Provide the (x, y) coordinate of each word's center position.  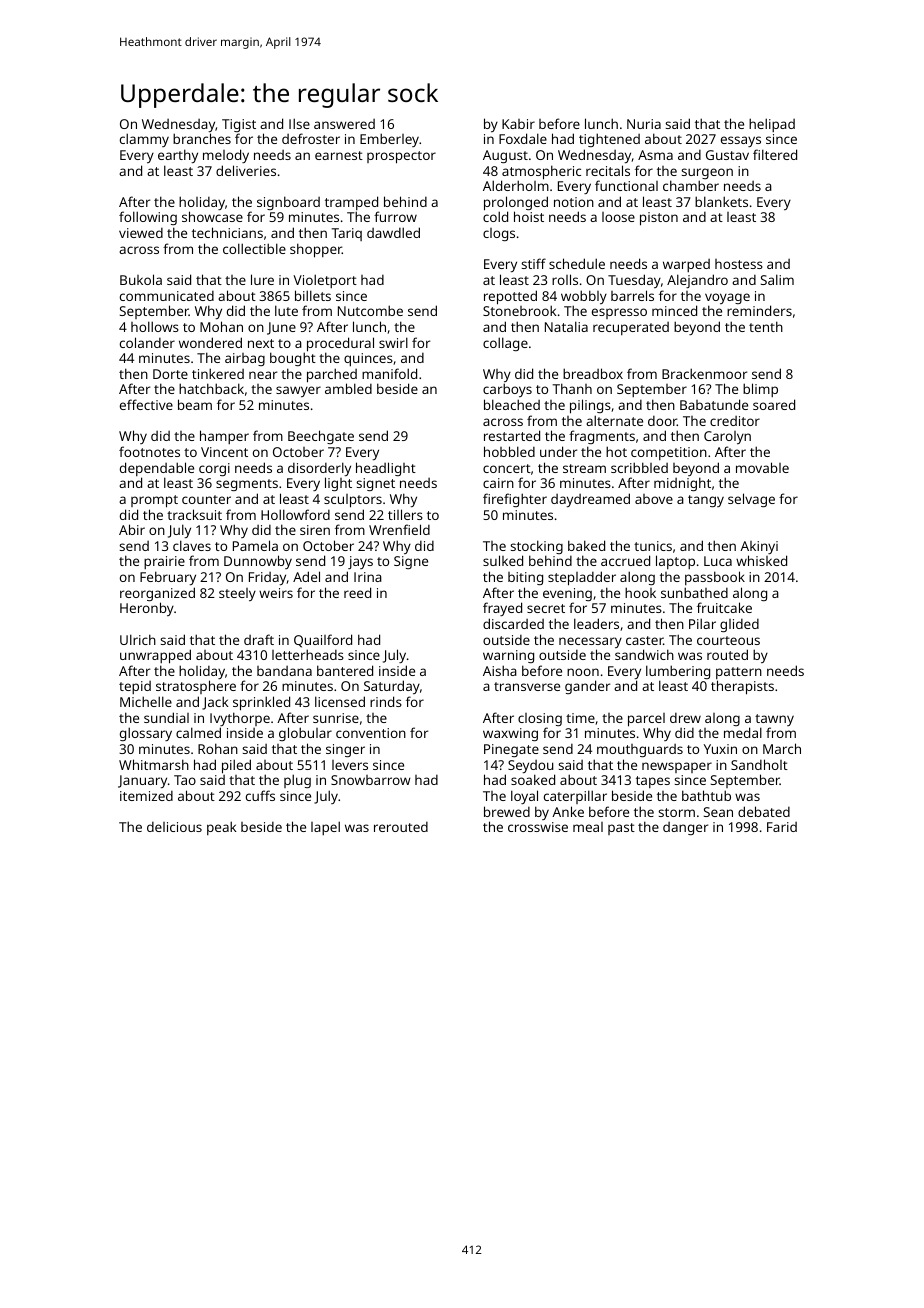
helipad (772, 125)
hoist (529, 217)
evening (567, 594)
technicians (227, 232)
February (168, 578)
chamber (691, 185)
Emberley (389, 140)
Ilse (299, 123)
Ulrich (138, 639)
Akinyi (759, 548)
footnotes (149, 451)
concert (507, 468)
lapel (325, 828)
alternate (614, 420)
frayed (502, 609)
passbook (715, 578)
